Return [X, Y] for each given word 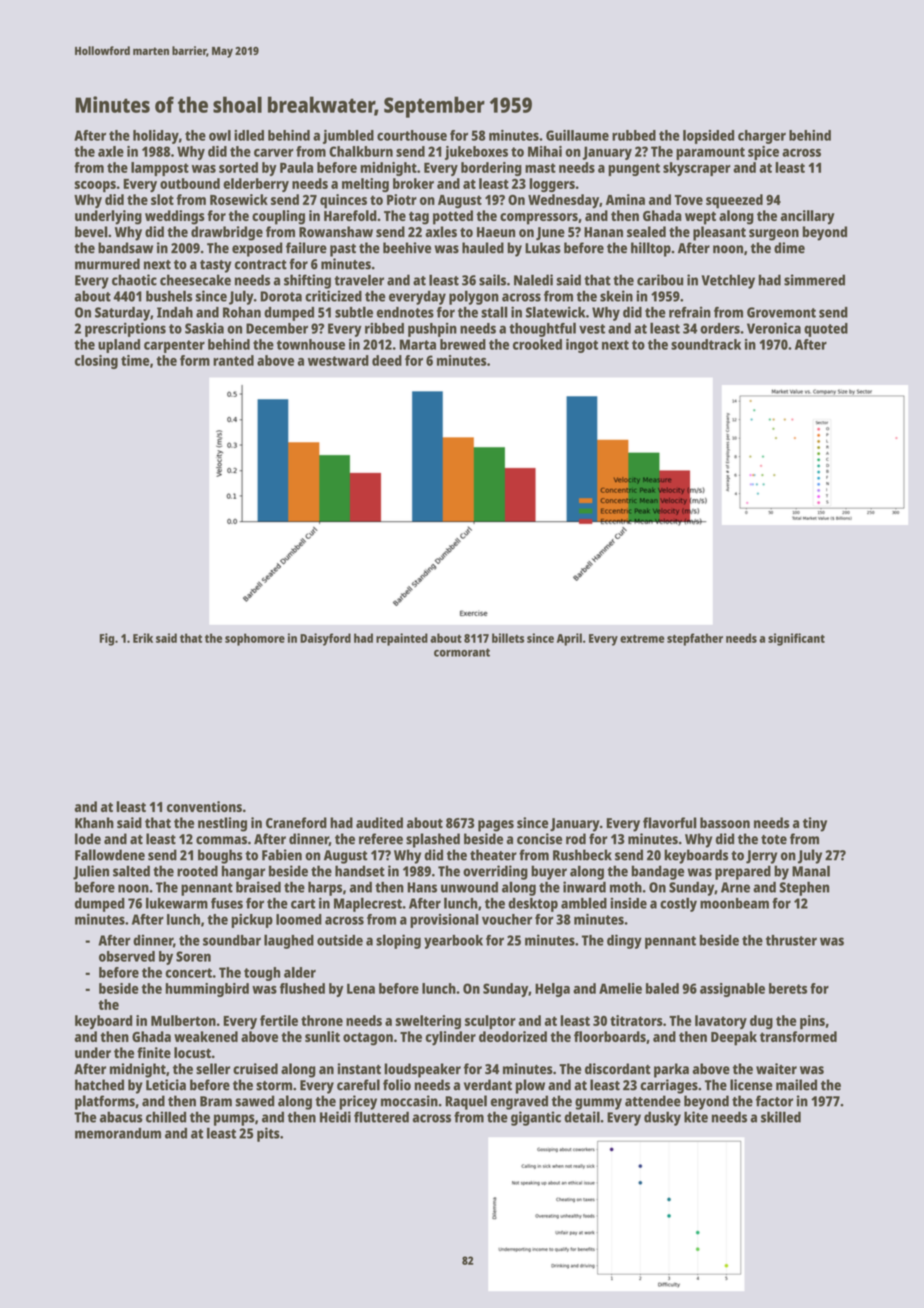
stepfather [695, 639]
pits [268, 1134]
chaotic [134, 280]
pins [812, 1022]
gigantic [536, 1118]
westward [338, 360]
